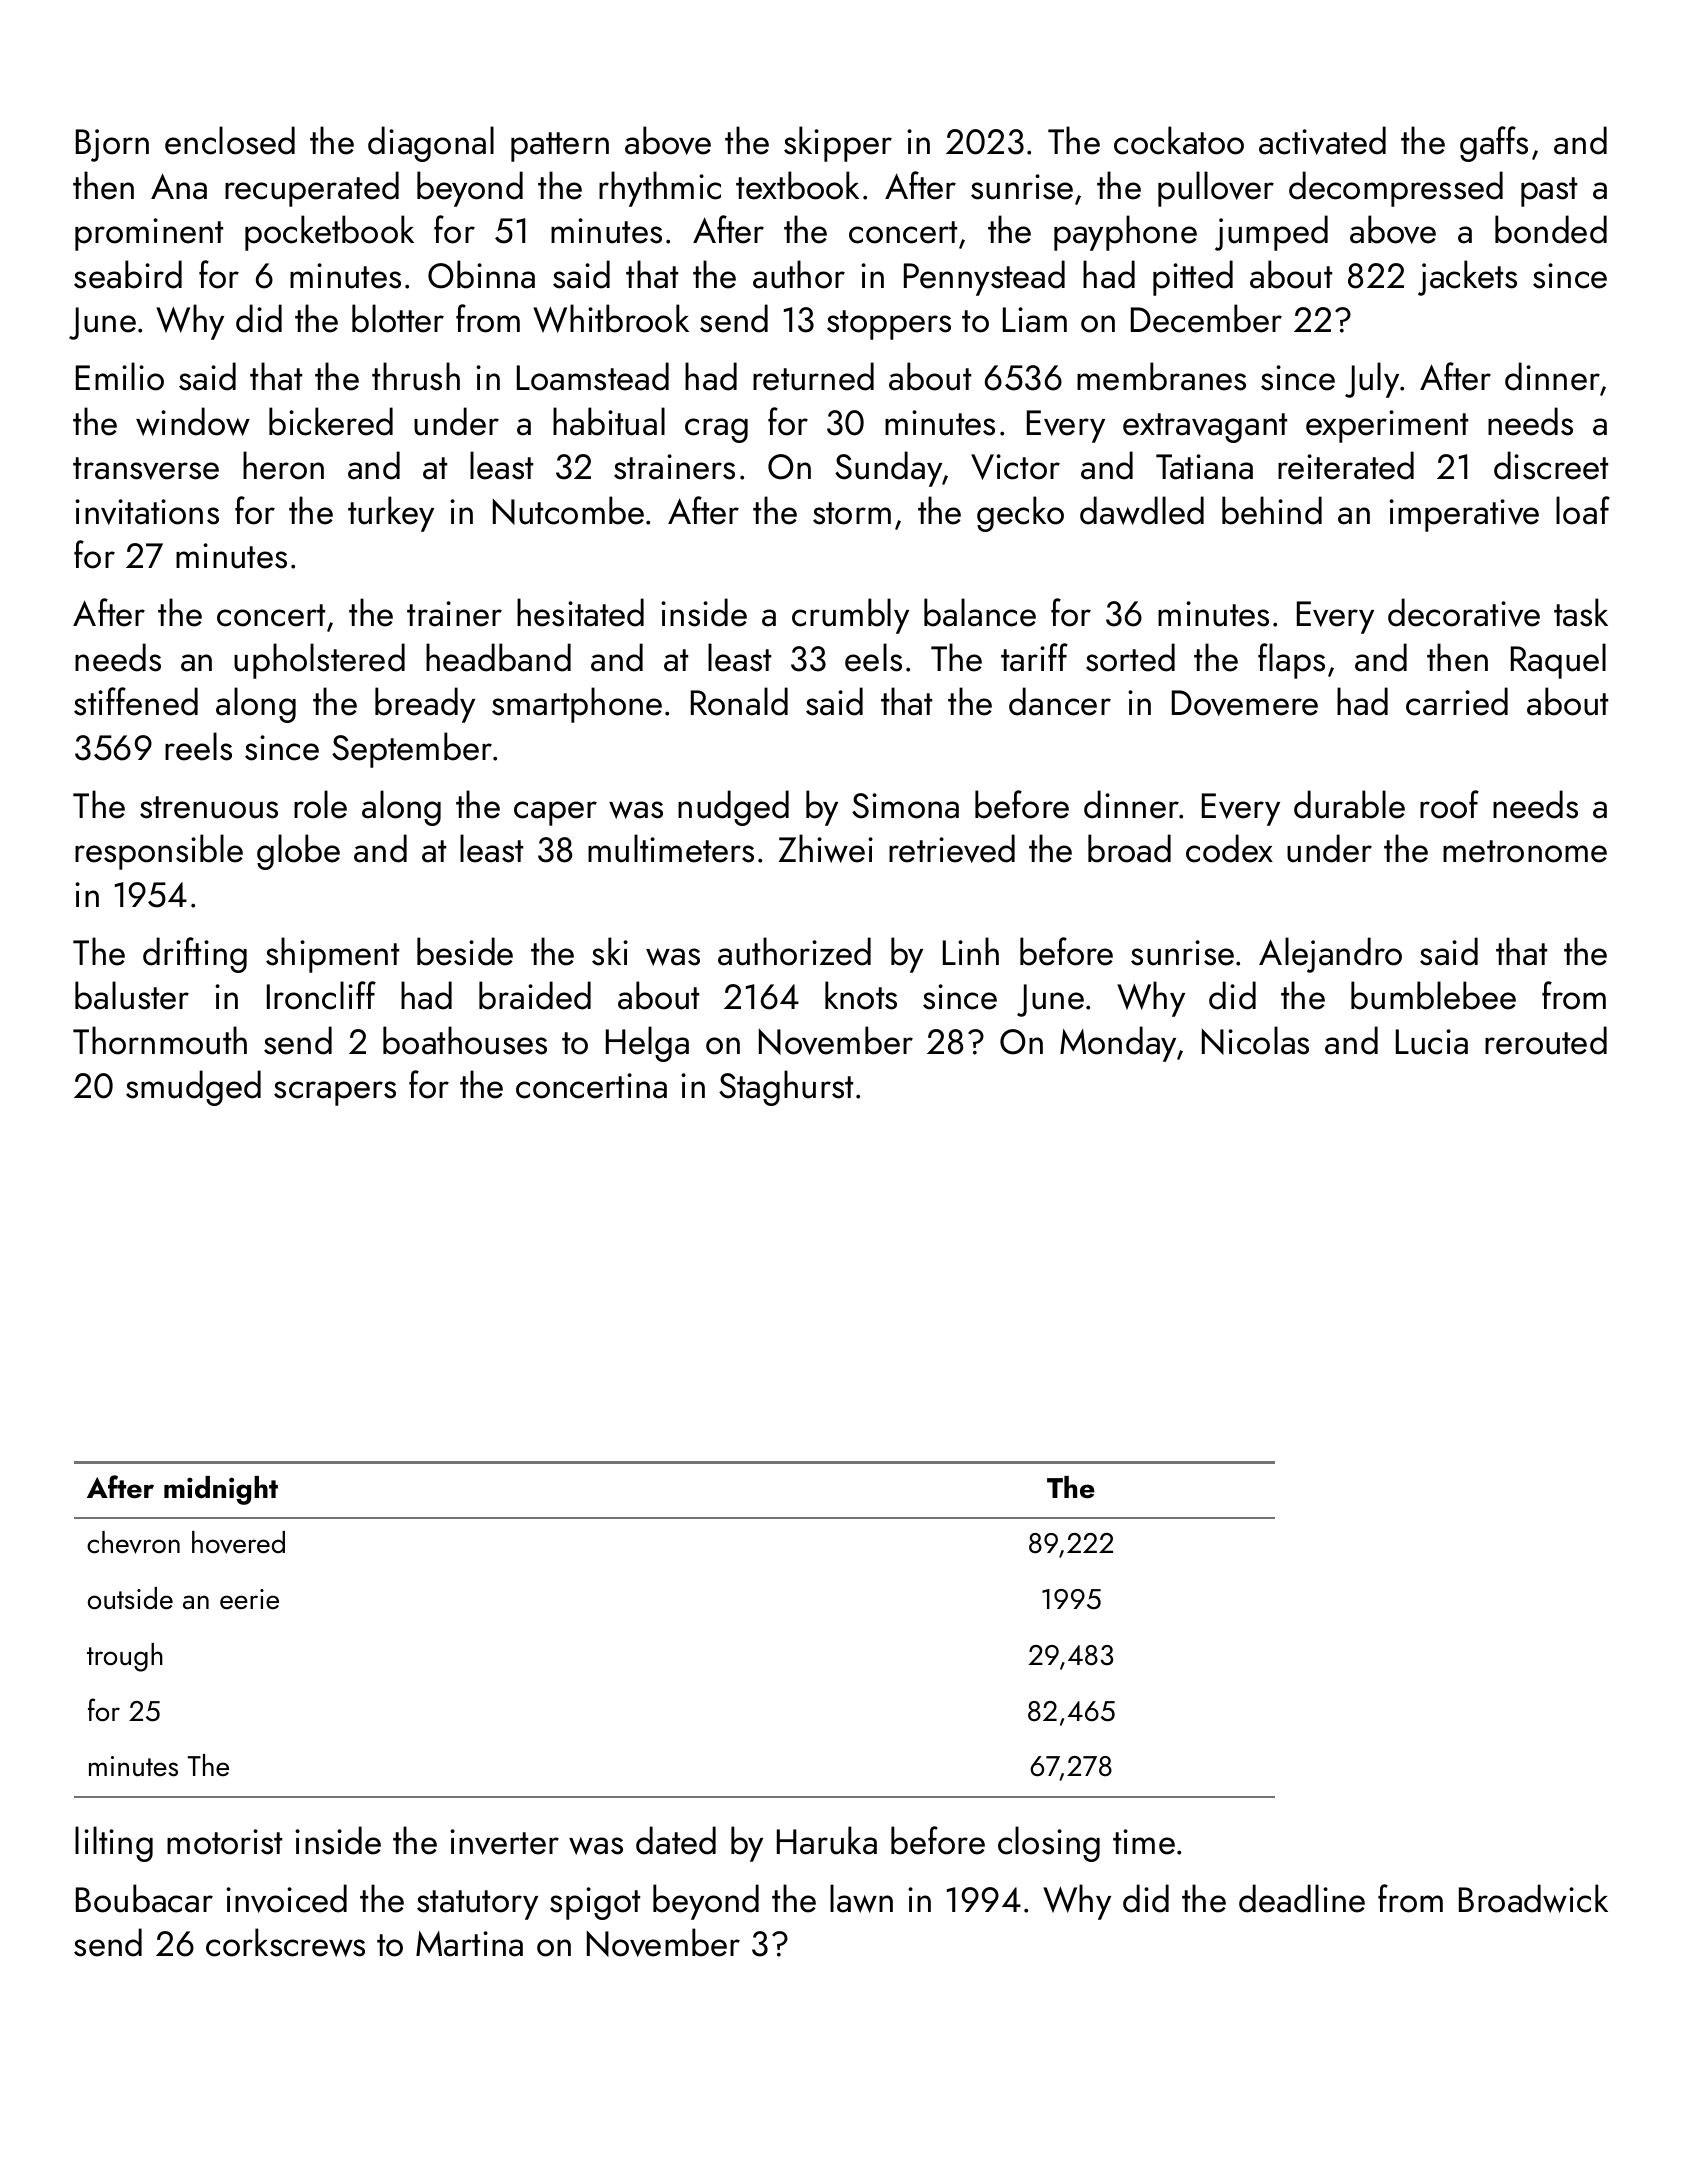  Describe the element at coordinates (838, 144) in the image. I see `skipper` at that location.
